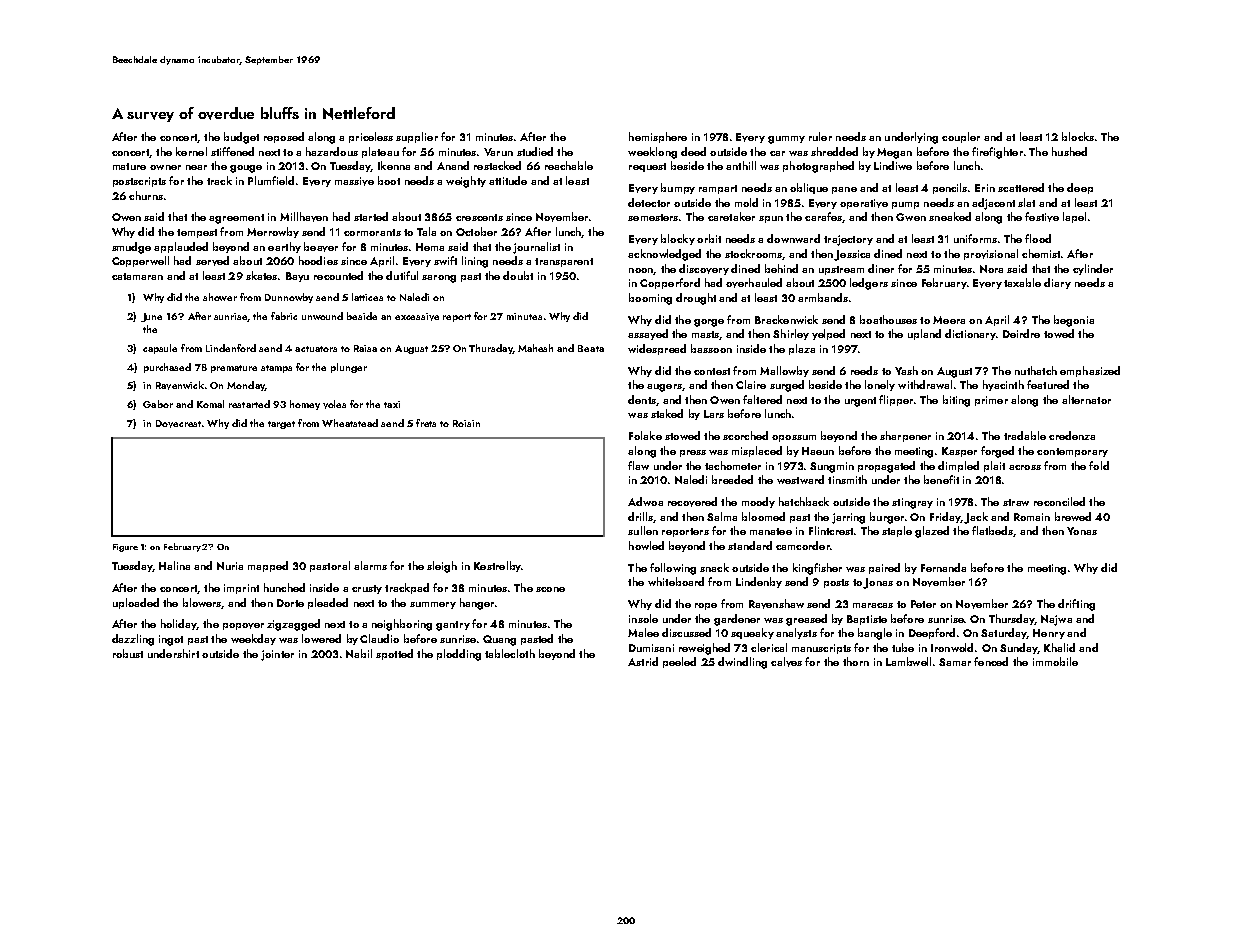 The height and width of the page is (952, 1233). I want to click on following, so click(673, 569).
